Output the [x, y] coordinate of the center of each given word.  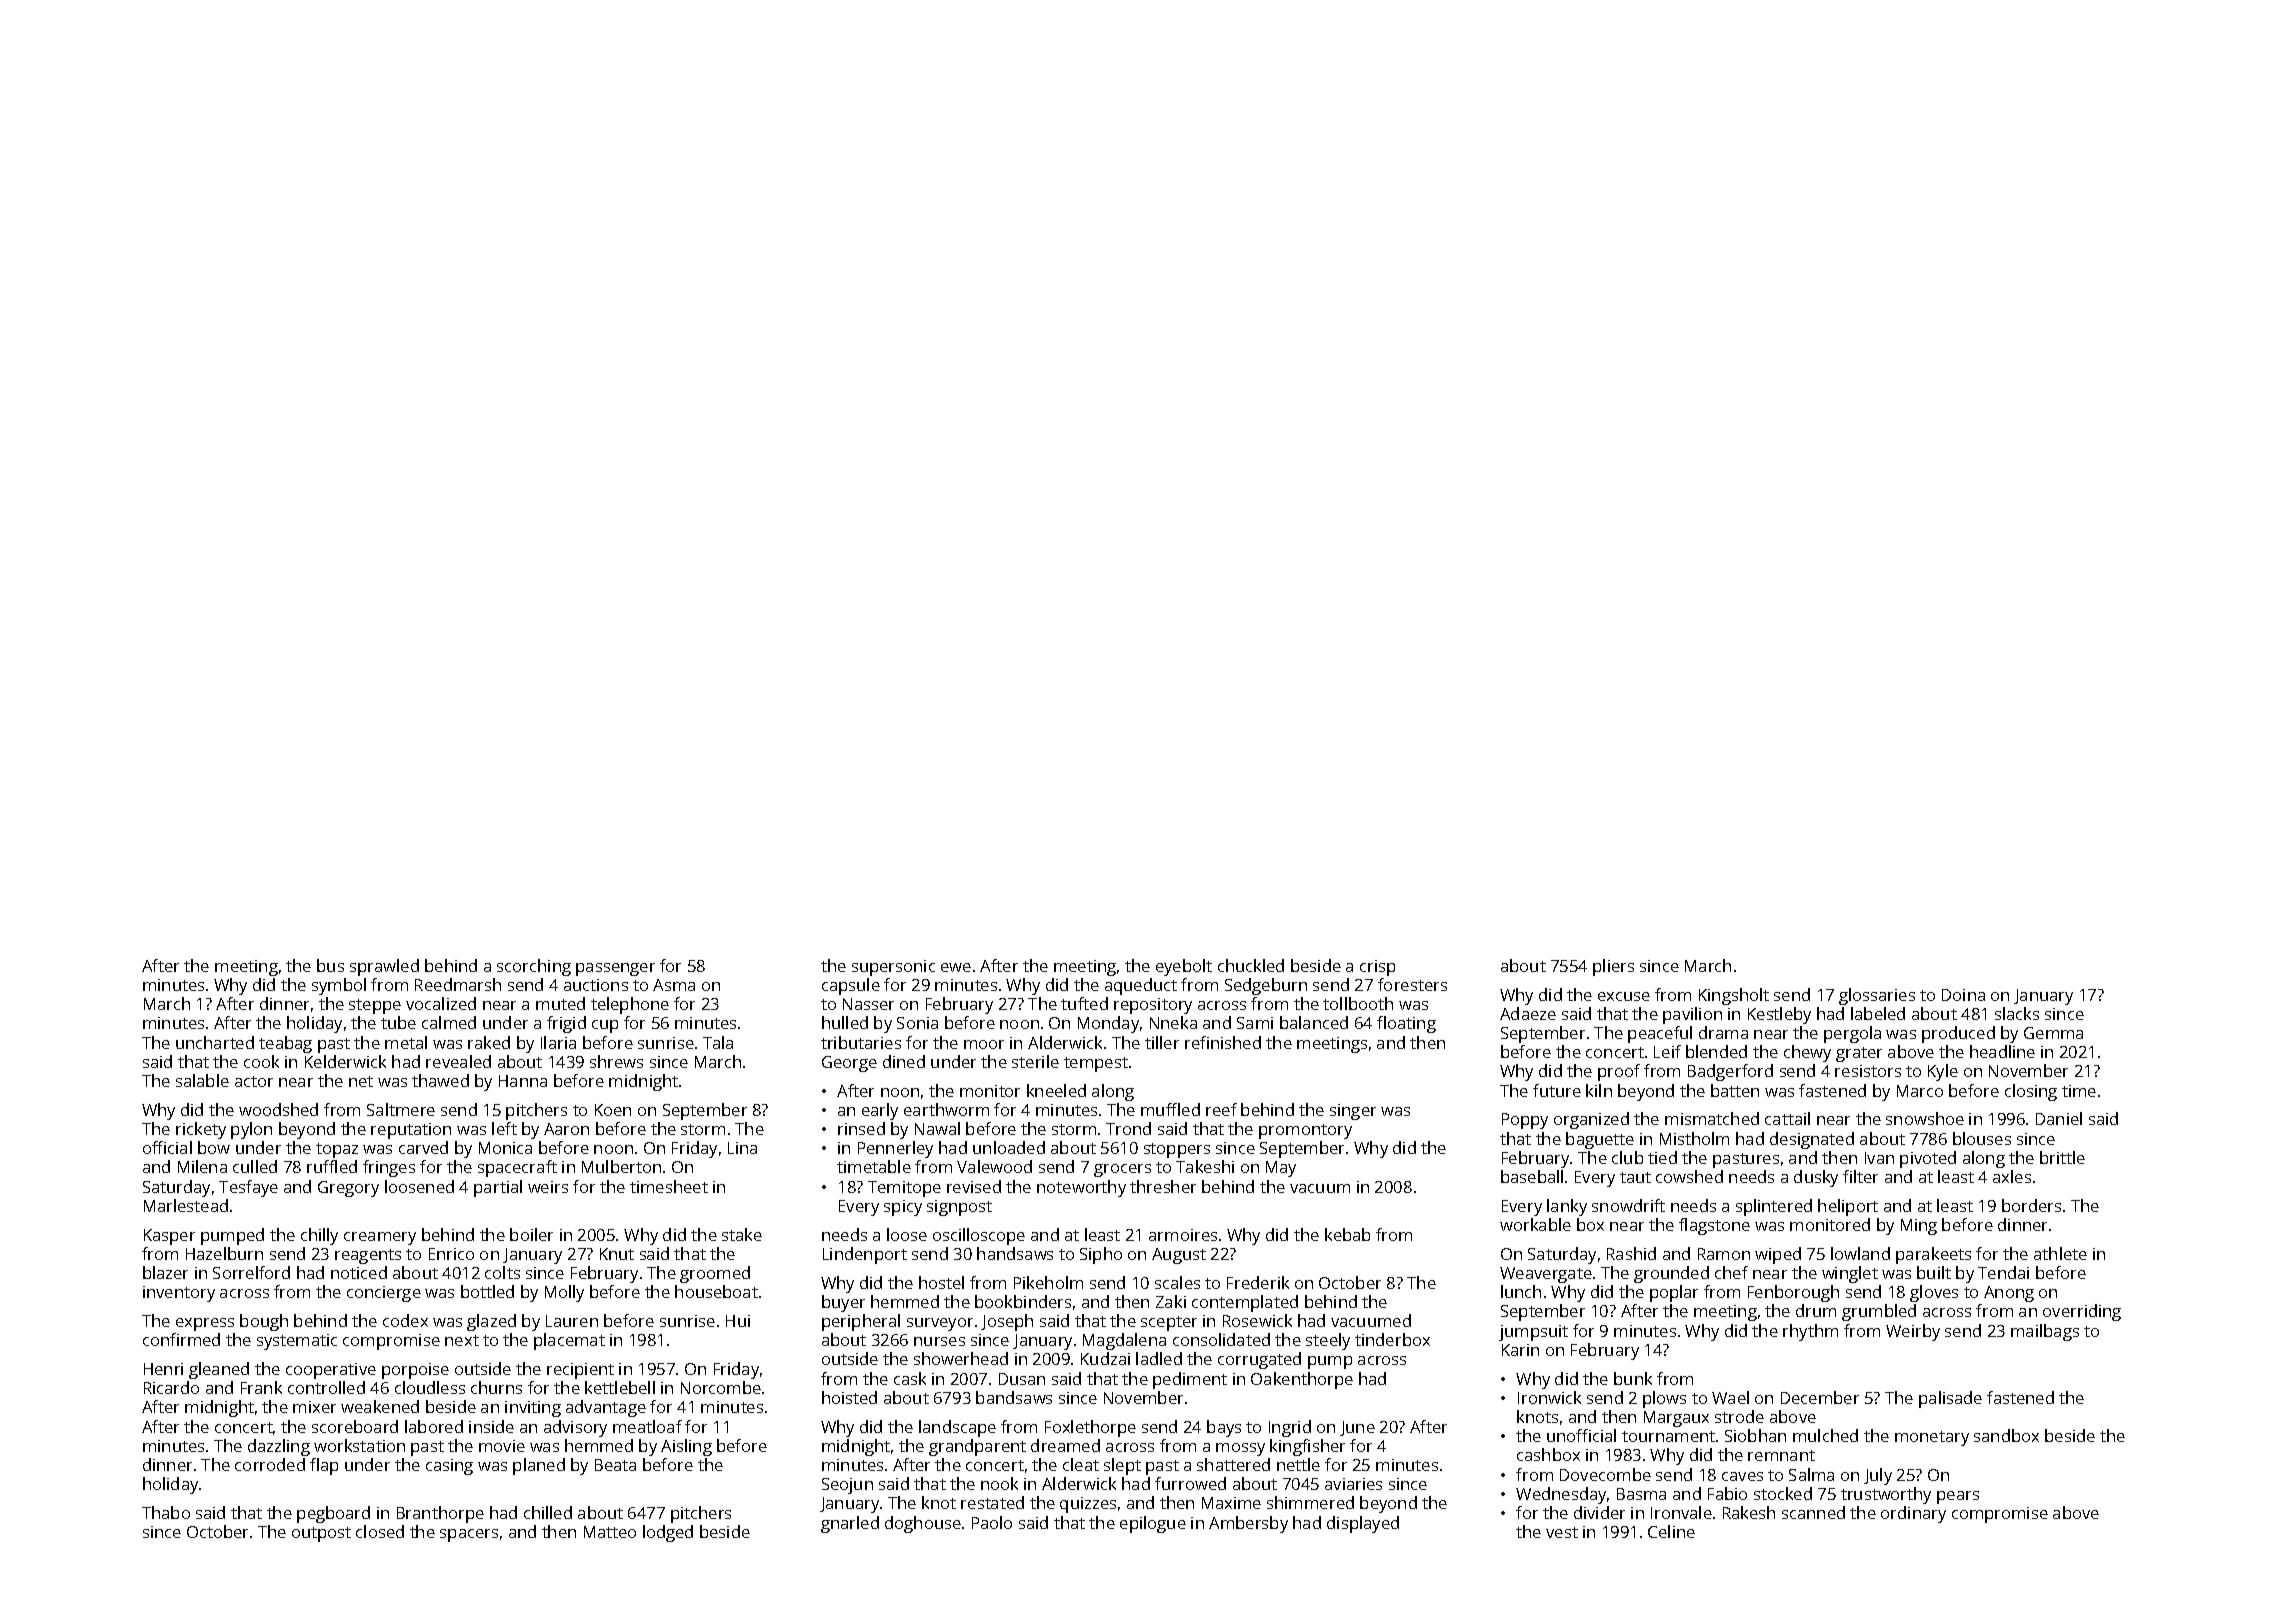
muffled [1170, 1109]
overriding [2082, 1312]
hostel [941, 1282]
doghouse [923, 1524]
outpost [321, 1534]
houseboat [716, 1291]
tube [398, 1022]
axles [2012, 1176]
